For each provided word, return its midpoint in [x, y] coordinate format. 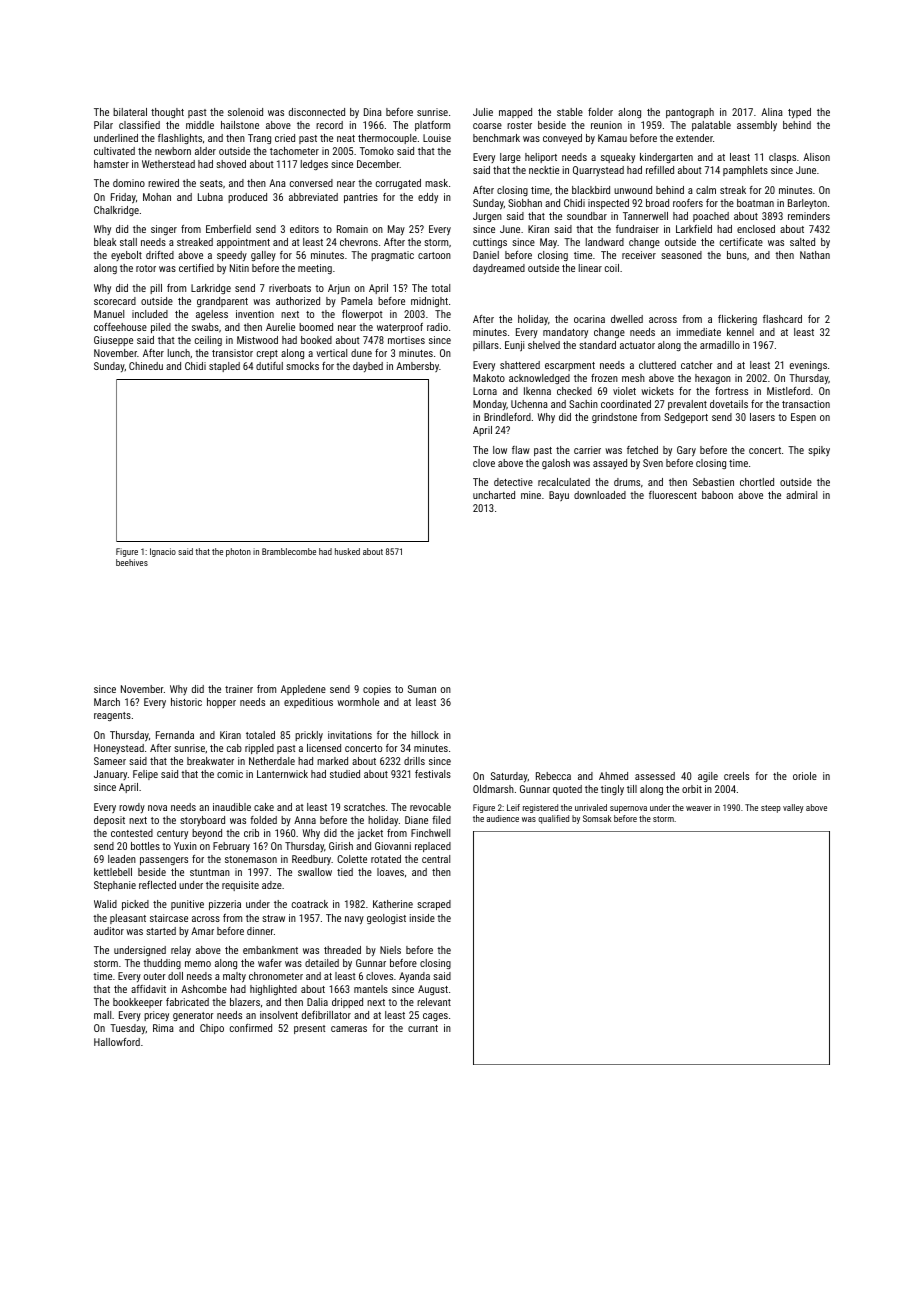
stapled [224, 367]
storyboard [202, 821]
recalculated [564, 482]
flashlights [180, 139]
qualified [553, 819]
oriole [805, 776]
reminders [809, 216]
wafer [270, 963]
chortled [757, 482]
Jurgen [487, 217]
